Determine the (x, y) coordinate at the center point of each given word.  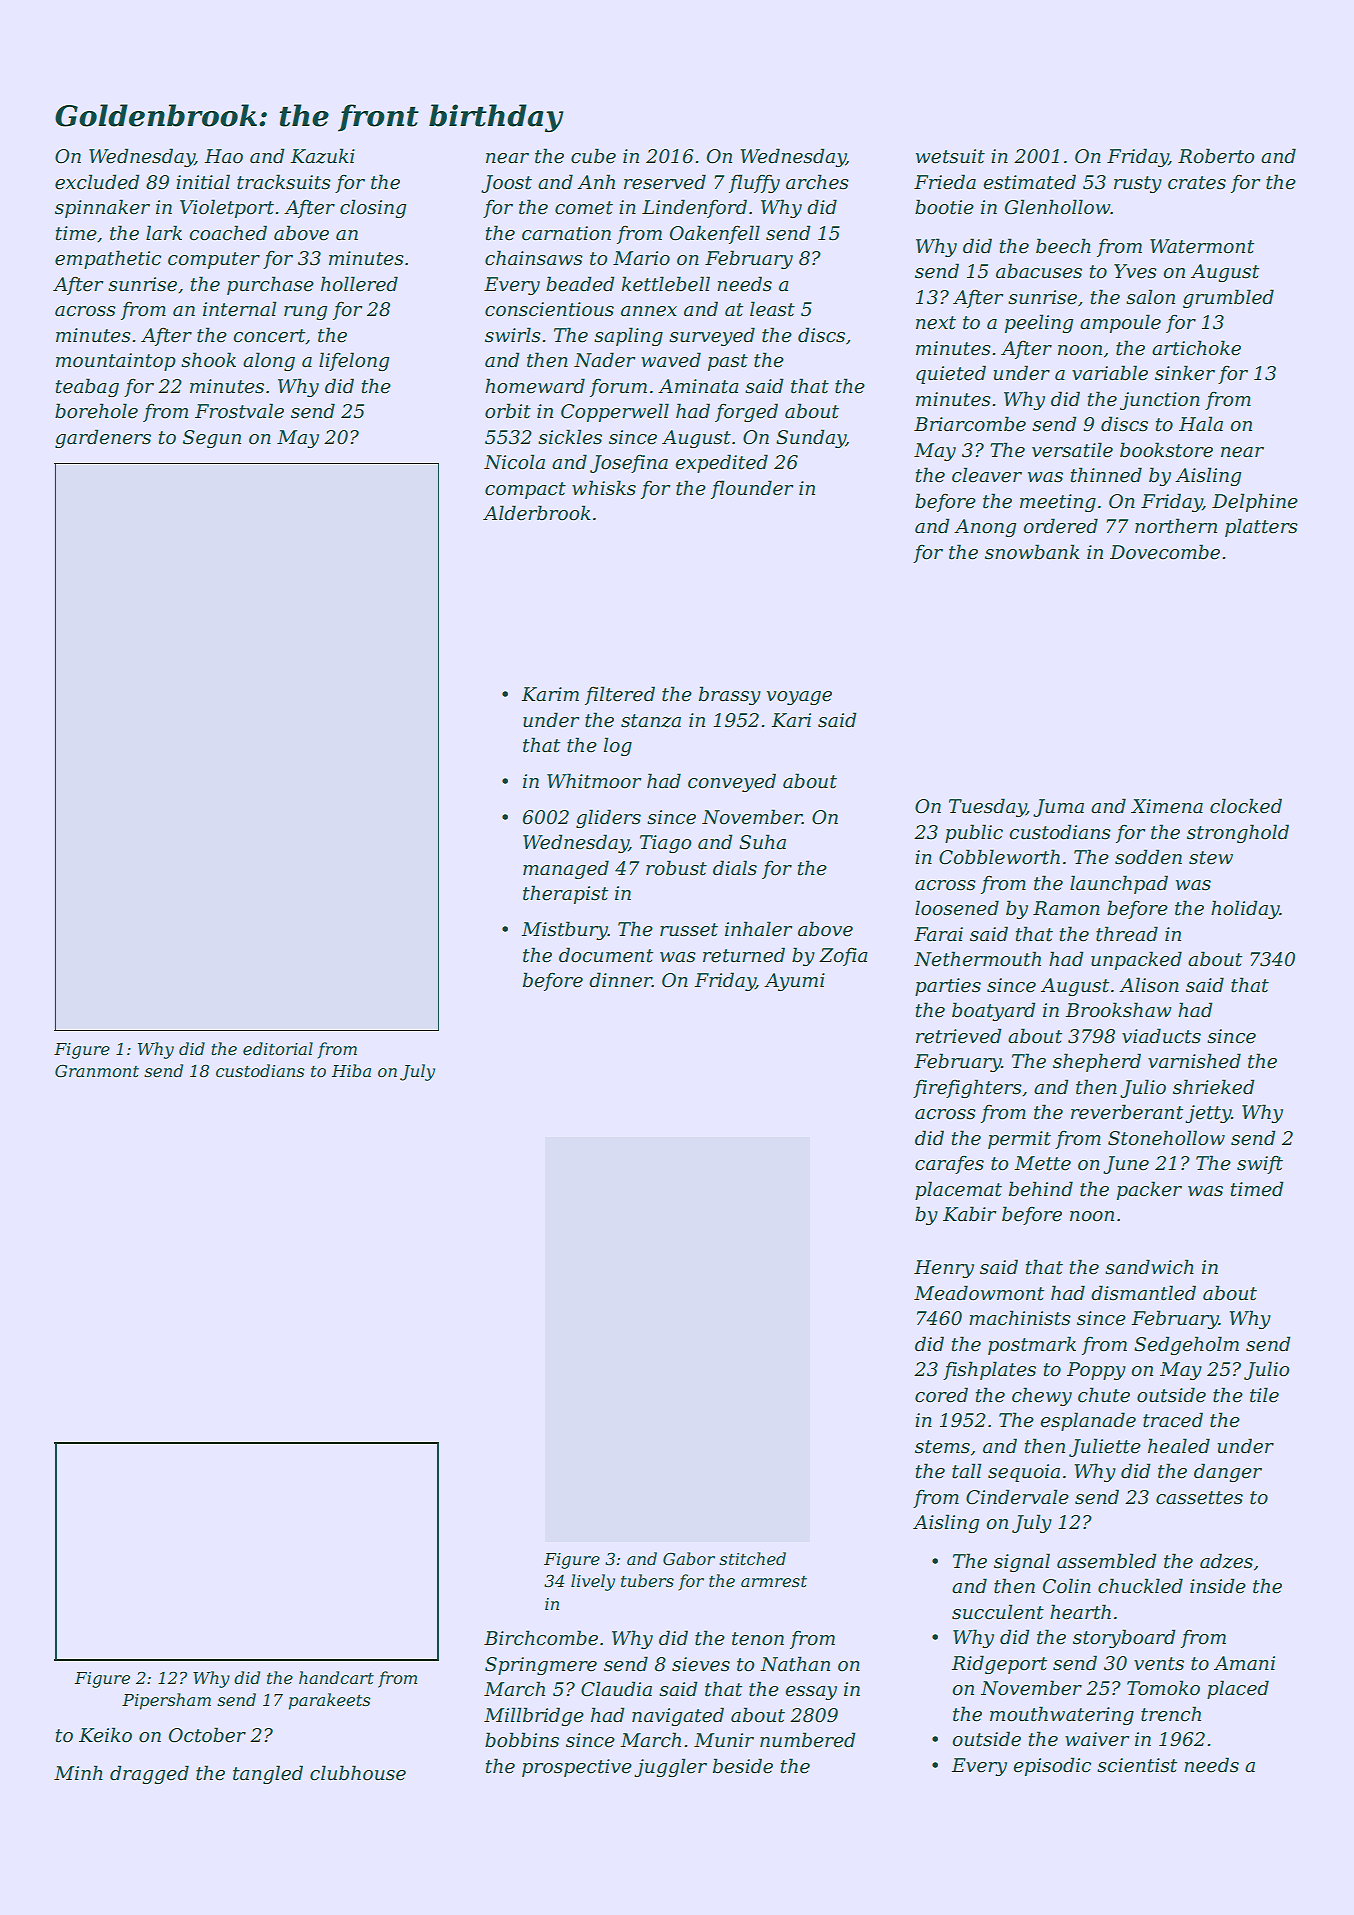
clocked (1246, 806)
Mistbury (565, 930)
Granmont (97, 1071)
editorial (278, 1048)
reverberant (1127, 1112)
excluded (97, 182)
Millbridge (534, 1716)
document (606, 955)
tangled (268, 1774)
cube (593, 156)
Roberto (1216, 156)
